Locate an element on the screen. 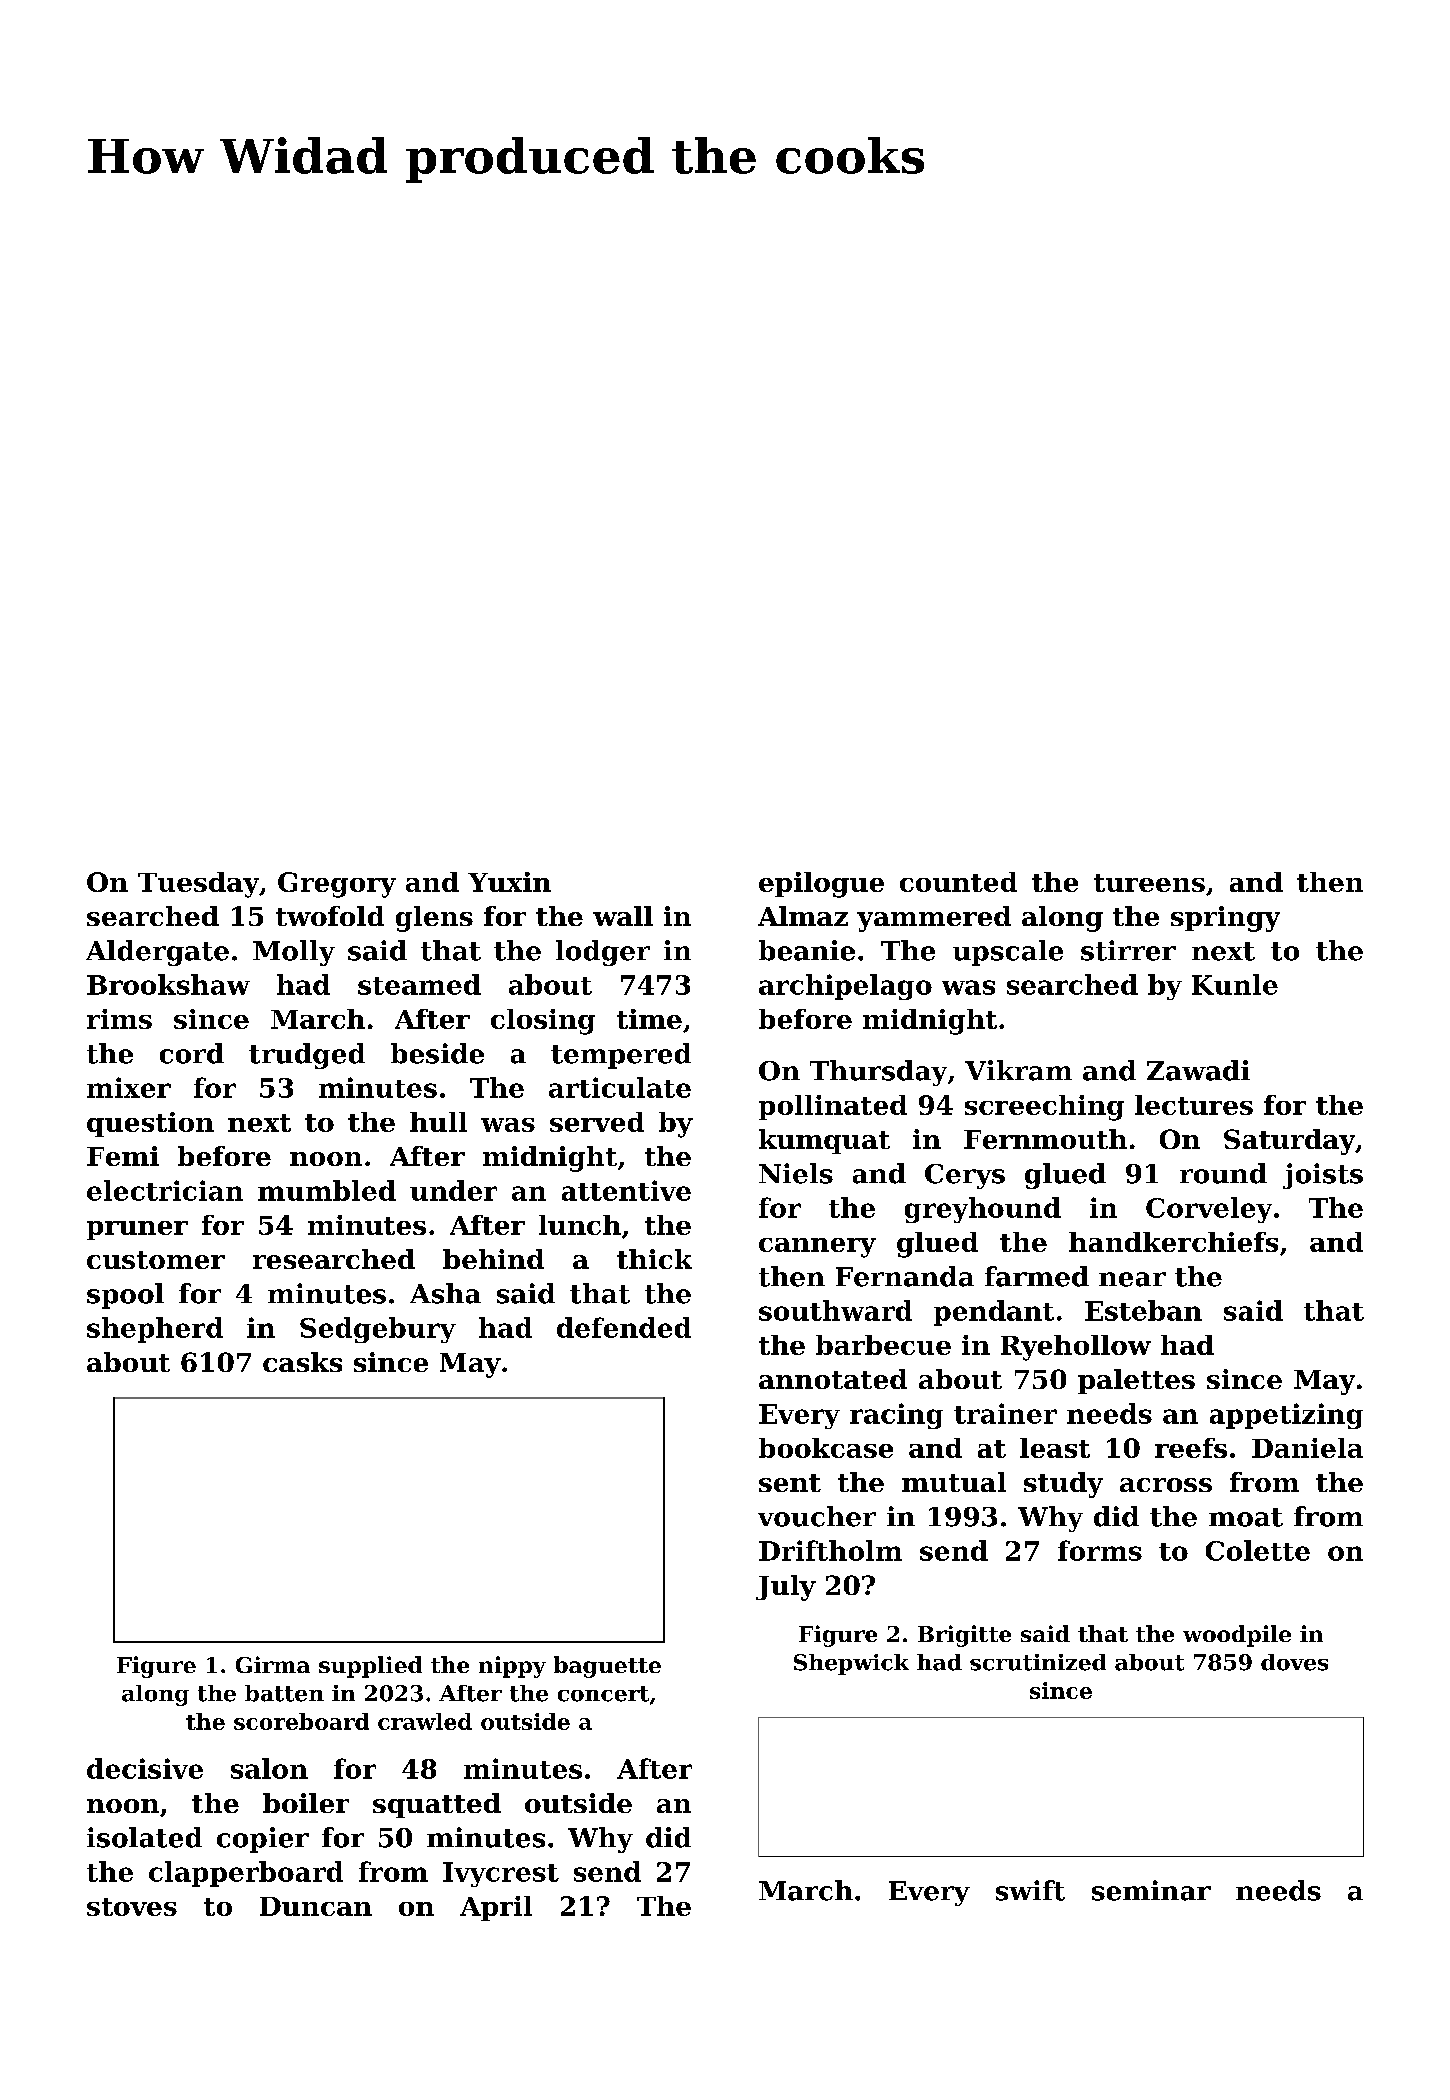 The width and height of the screenshot is (1450, 2100). April is located at coordinates (496, 1908).
